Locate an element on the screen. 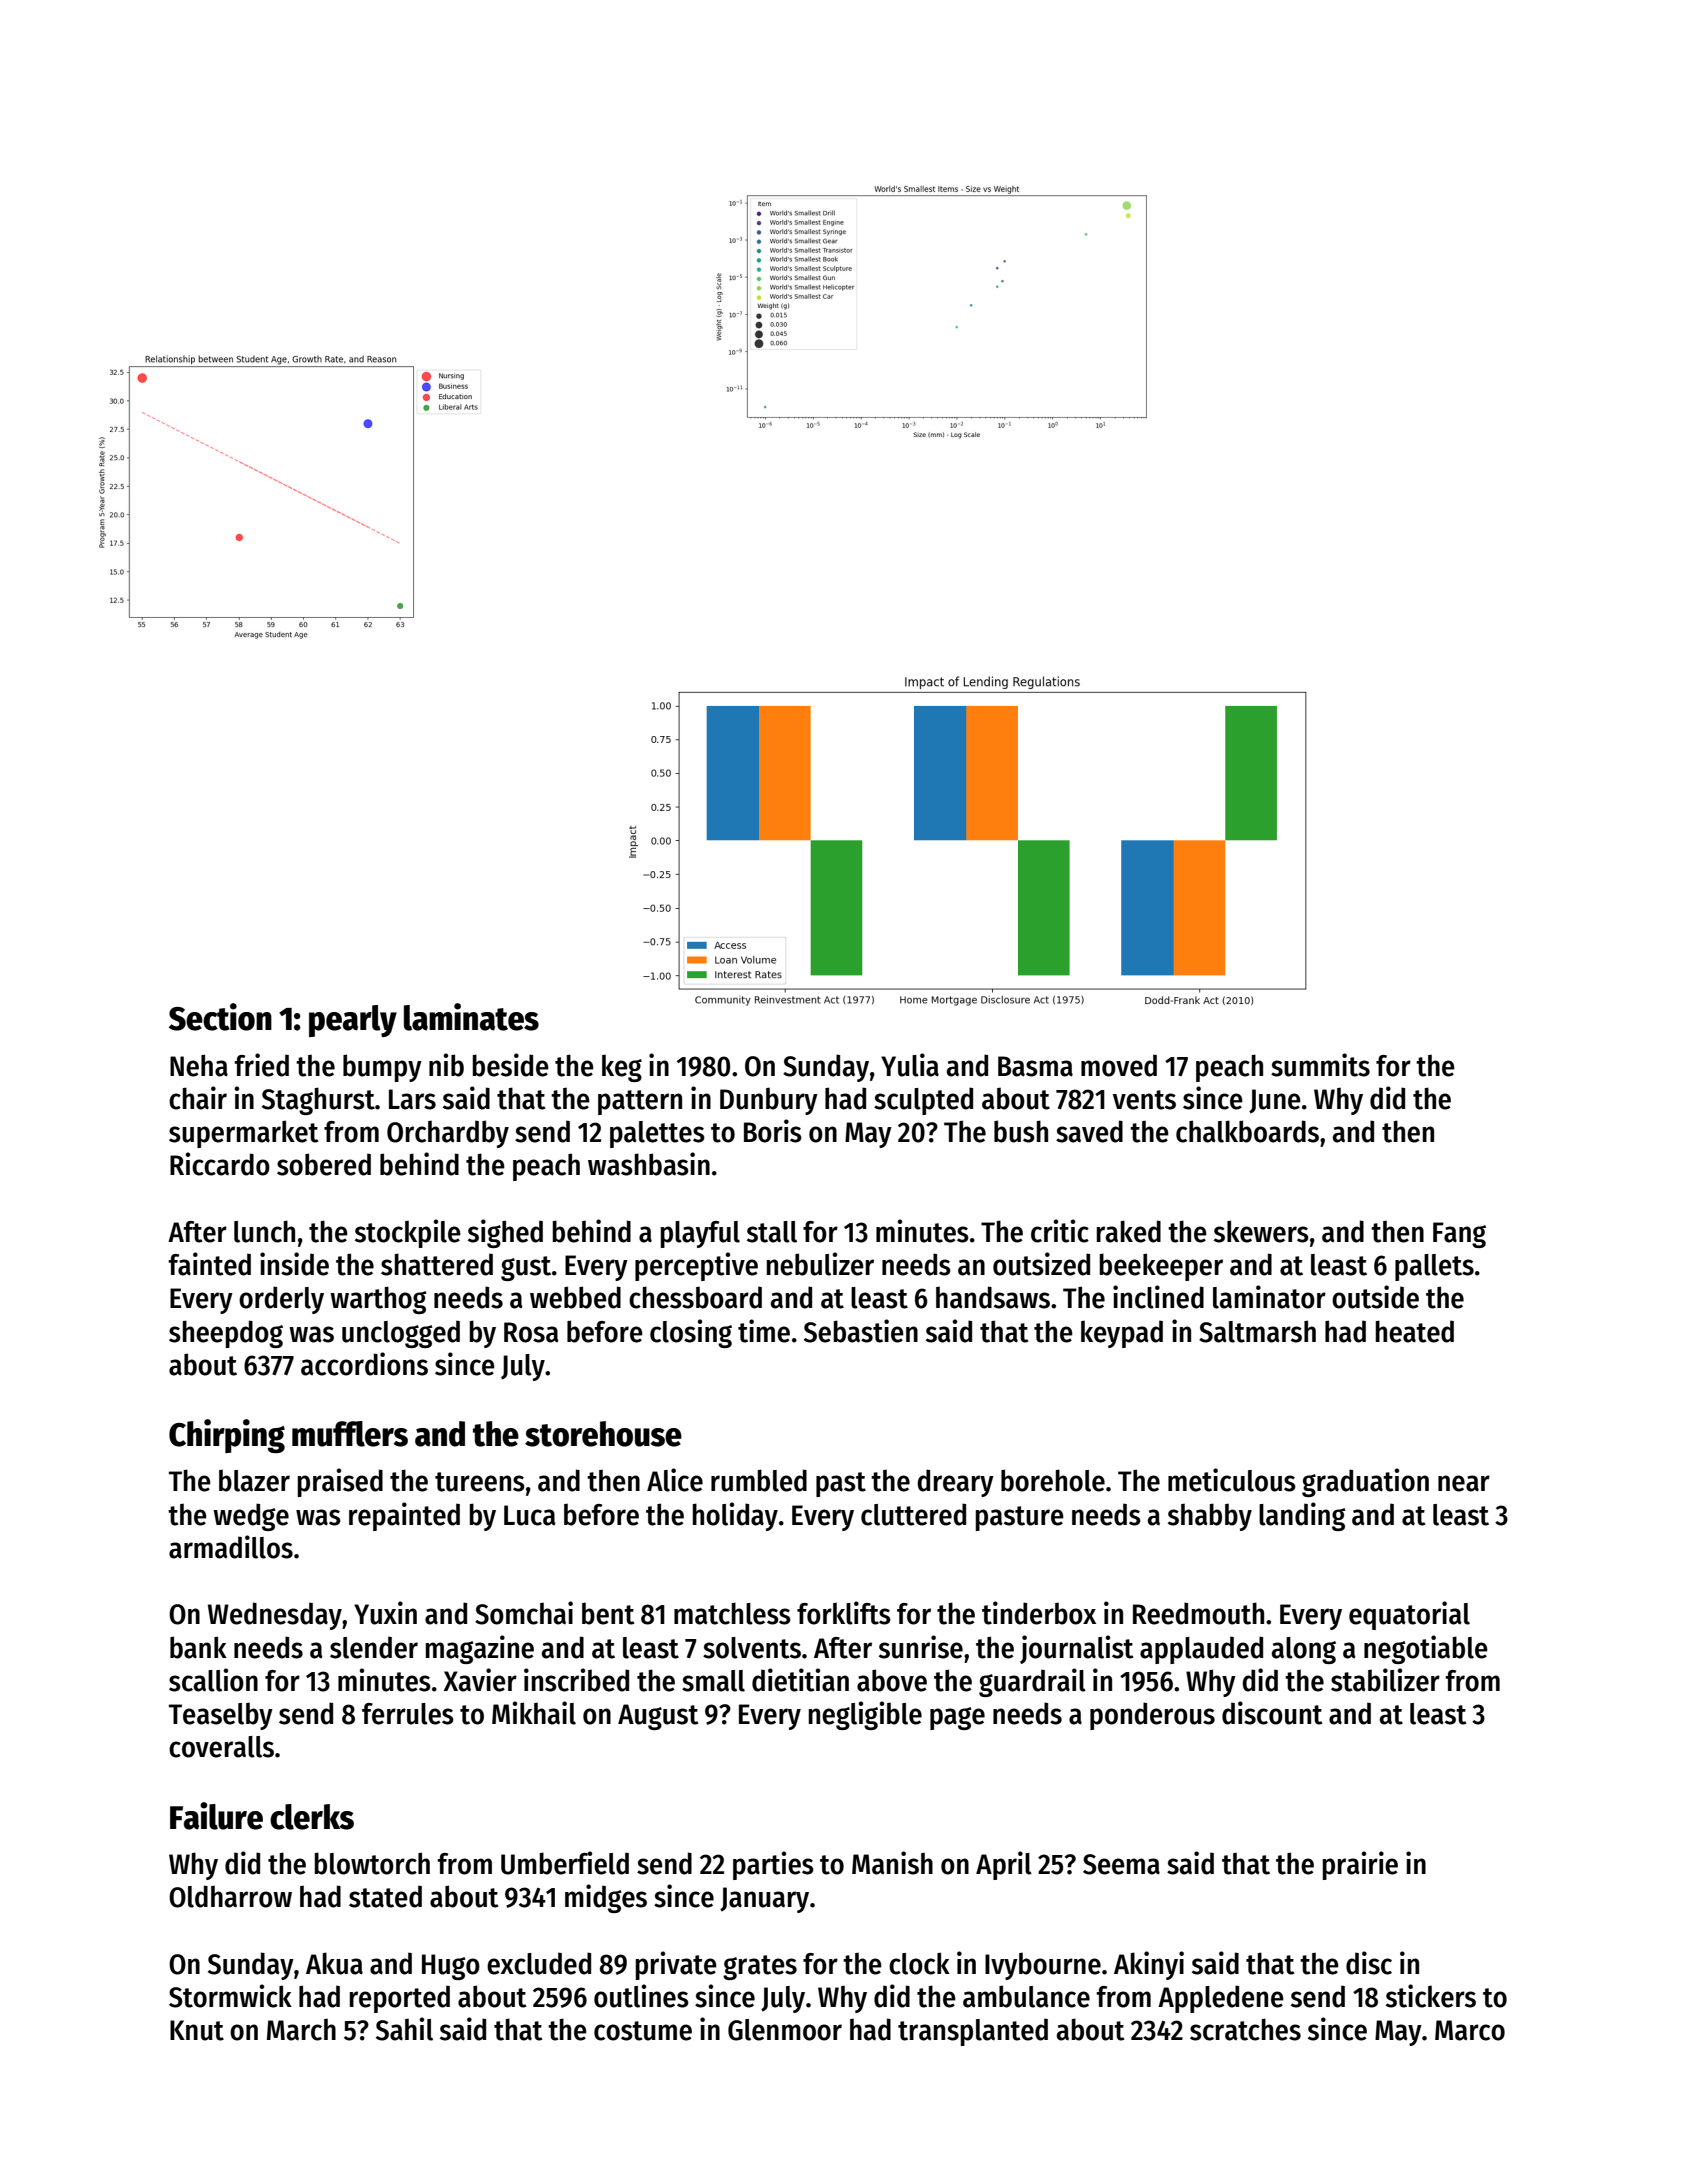 This screenshot has width=1683, height=2178. bent is located at coordinates (608, 1613).
